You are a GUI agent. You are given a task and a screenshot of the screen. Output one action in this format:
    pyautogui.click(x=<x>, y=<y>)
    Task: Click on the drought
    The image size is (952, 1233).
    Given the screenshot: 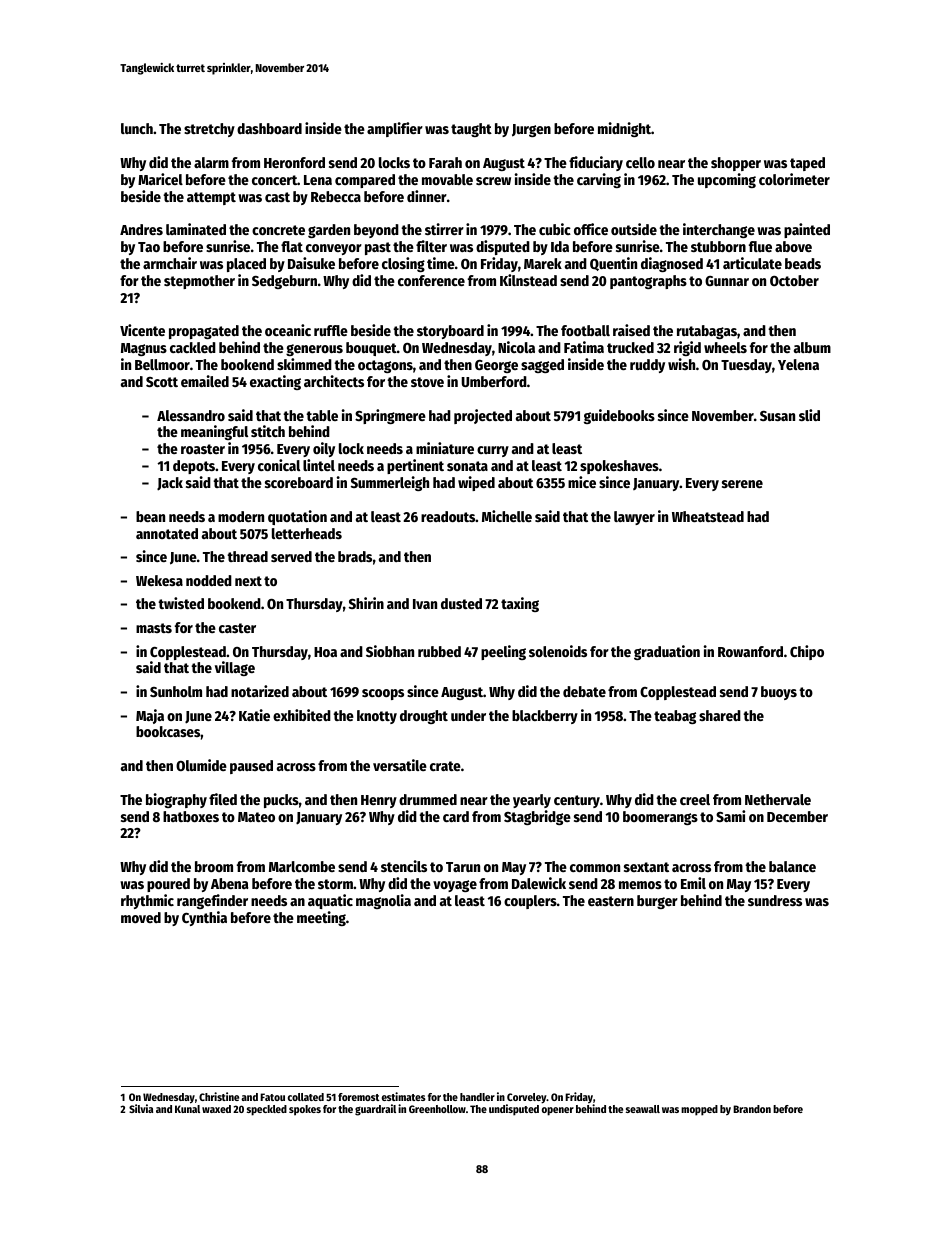 What is the action you would take?
    pyautogui.click(x=424, y=717)
